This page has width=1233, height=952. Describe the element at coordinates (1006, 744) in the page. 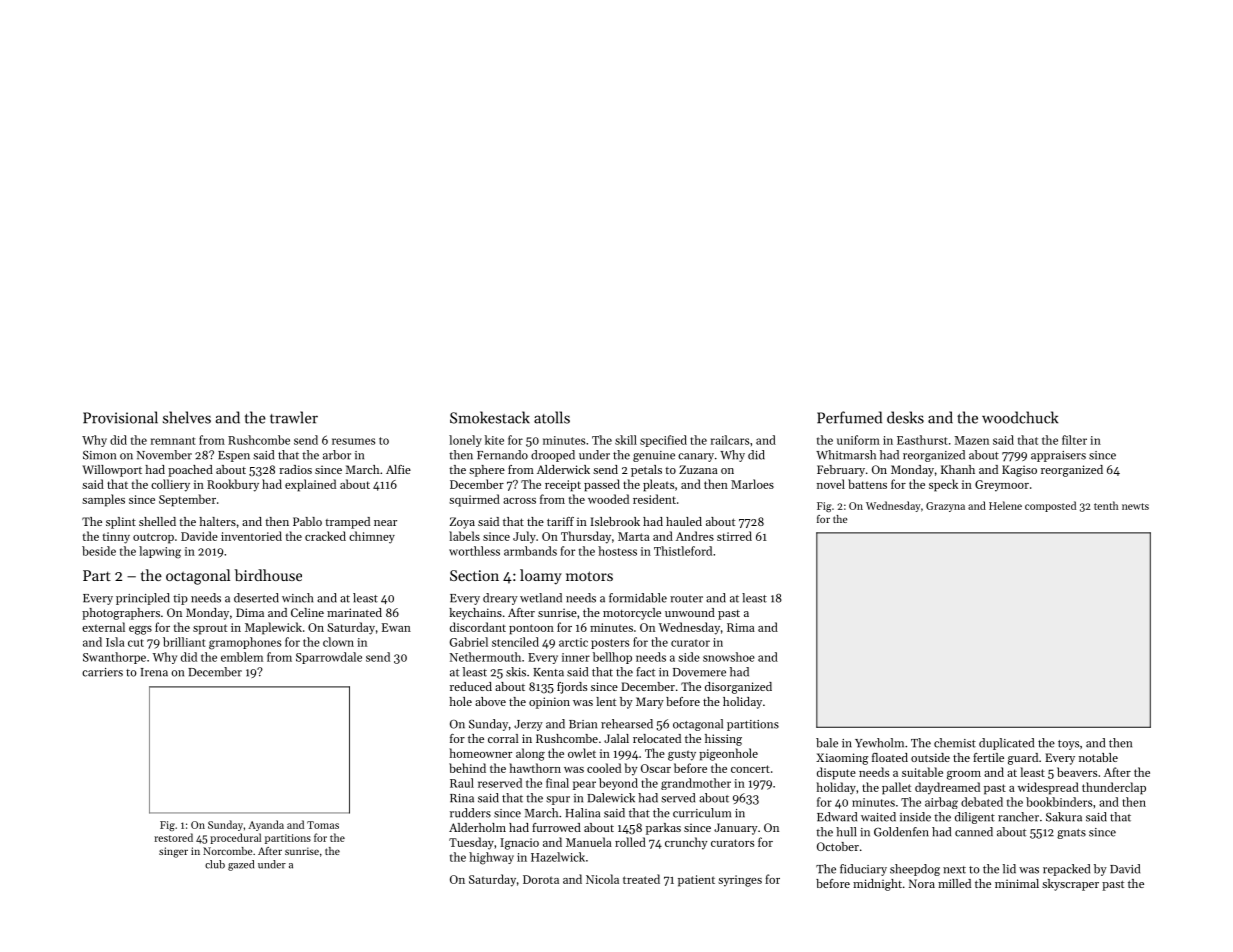

I see `duplicated` at that location.
